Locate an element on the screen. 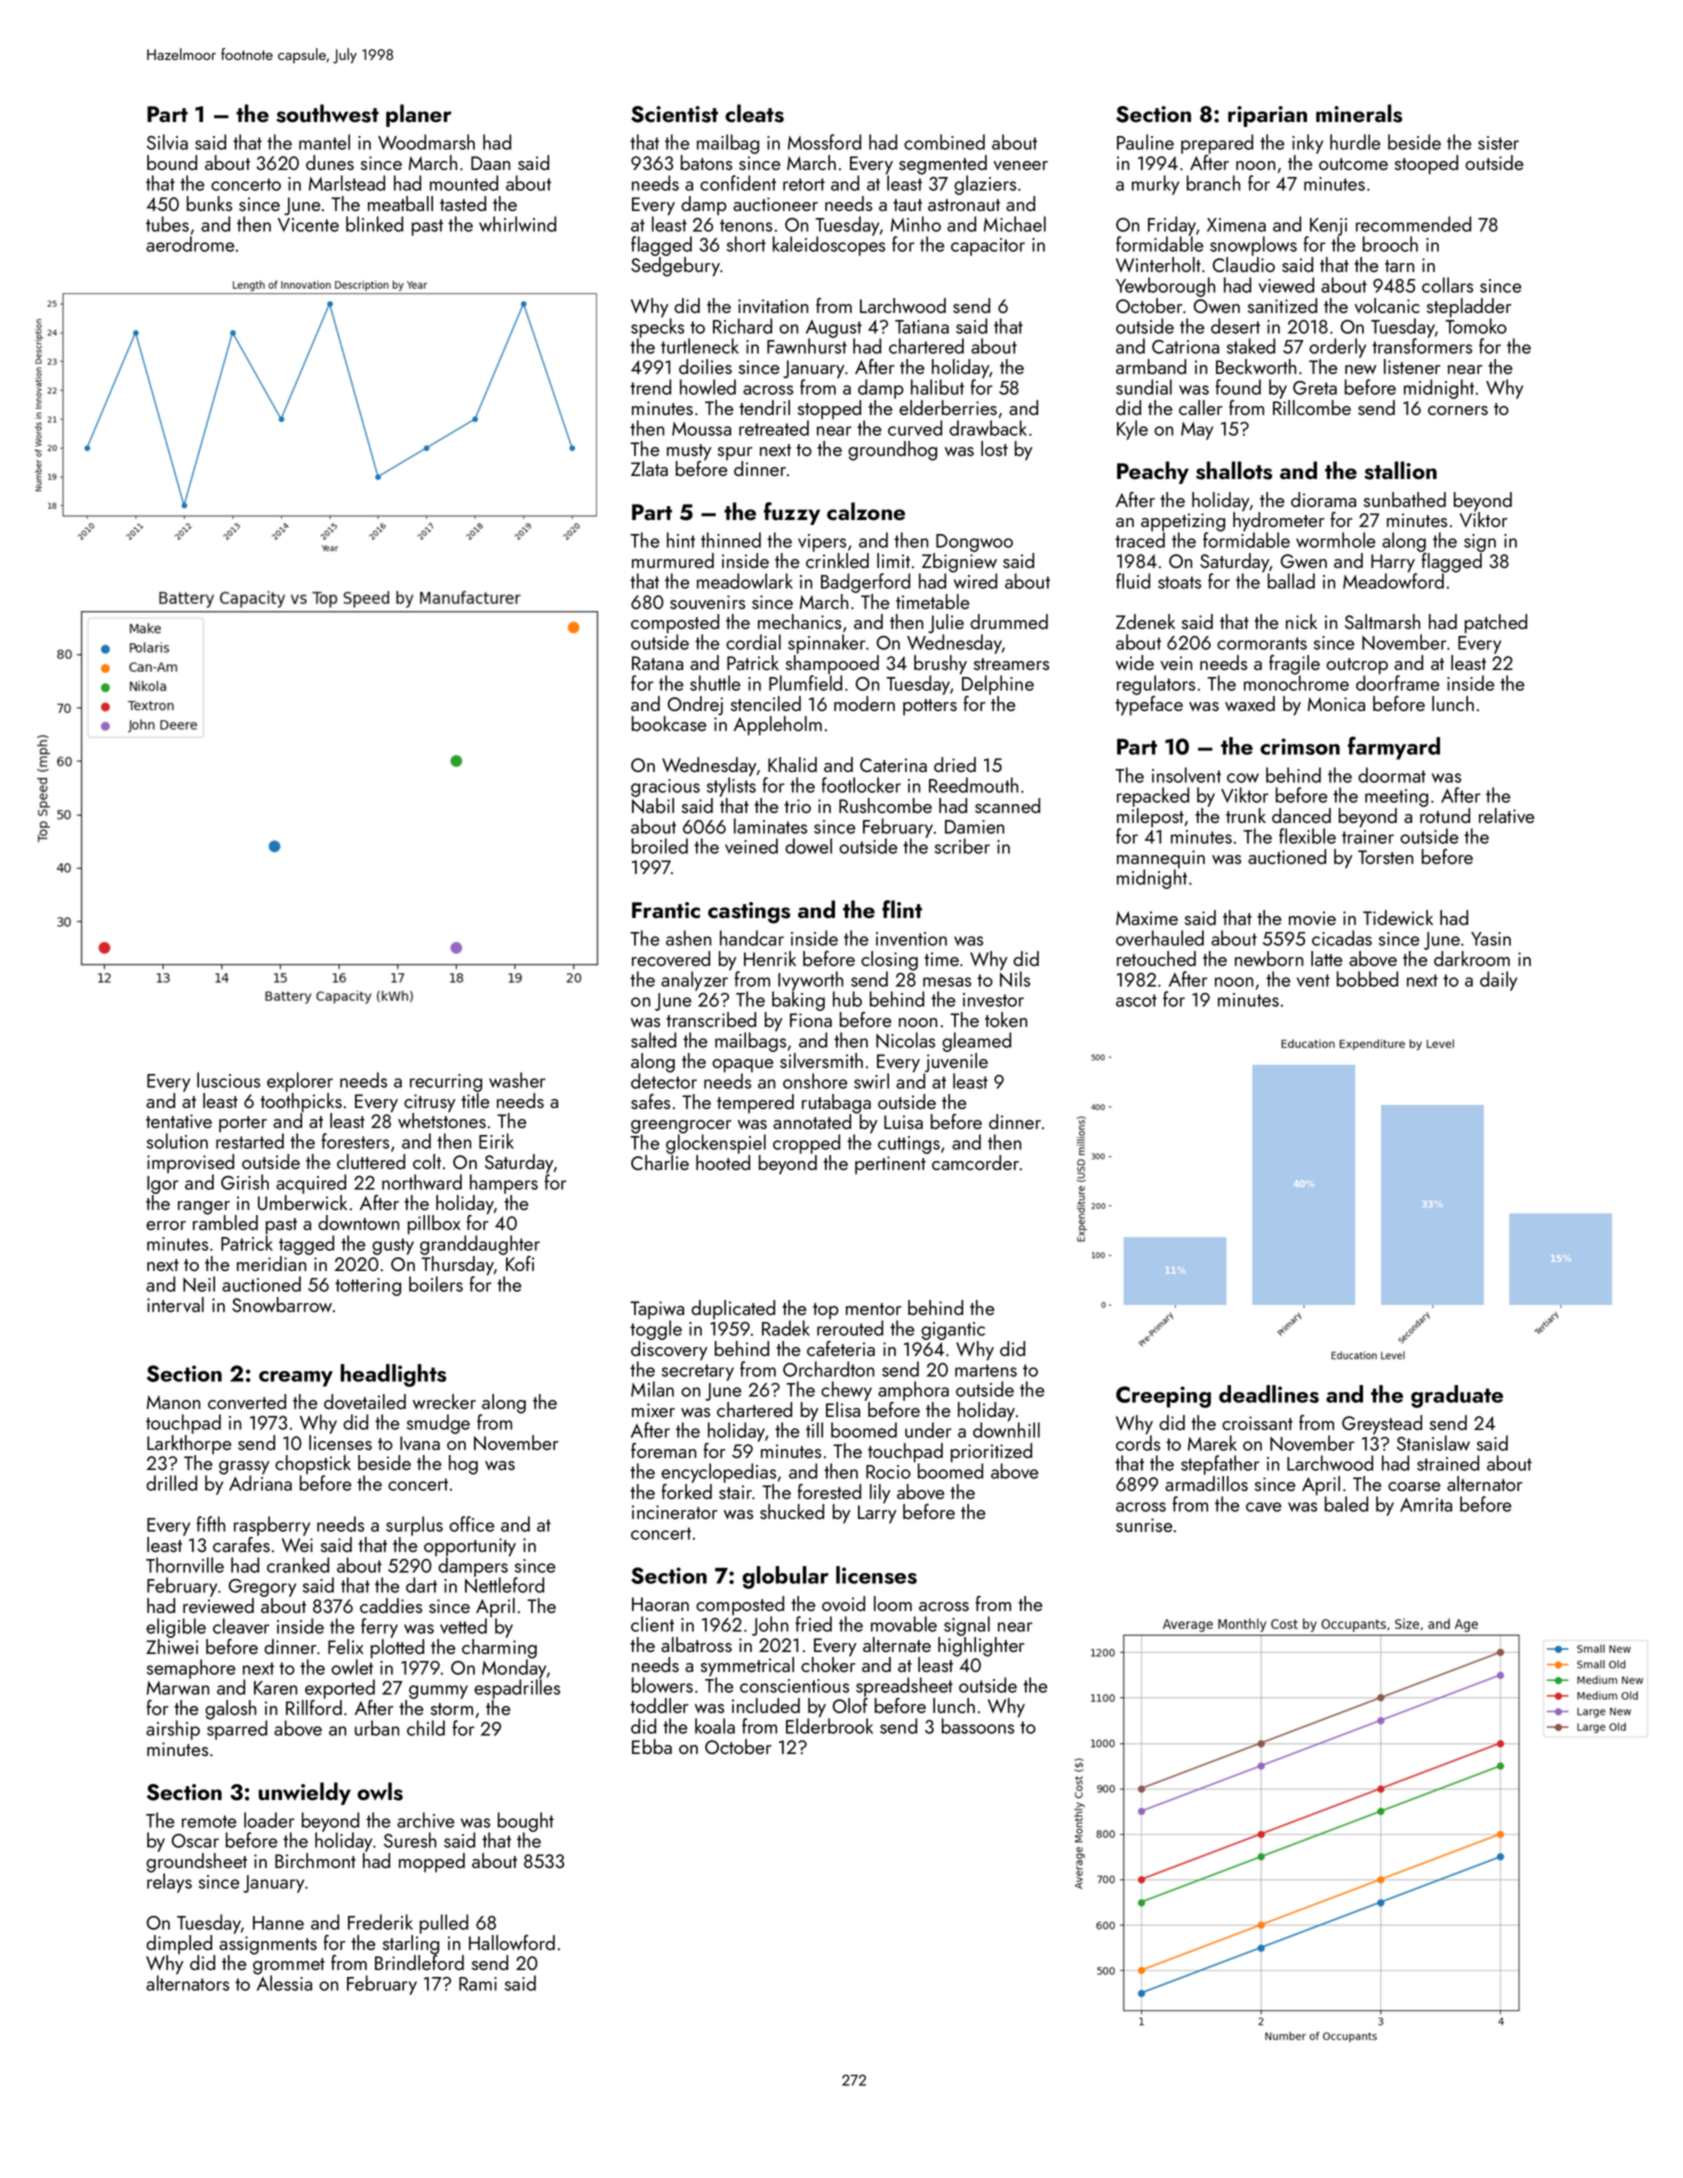 Image resolution: width=1683 pixels, height=2178 pixels. veneer is located at coordinates (1020, 165).
